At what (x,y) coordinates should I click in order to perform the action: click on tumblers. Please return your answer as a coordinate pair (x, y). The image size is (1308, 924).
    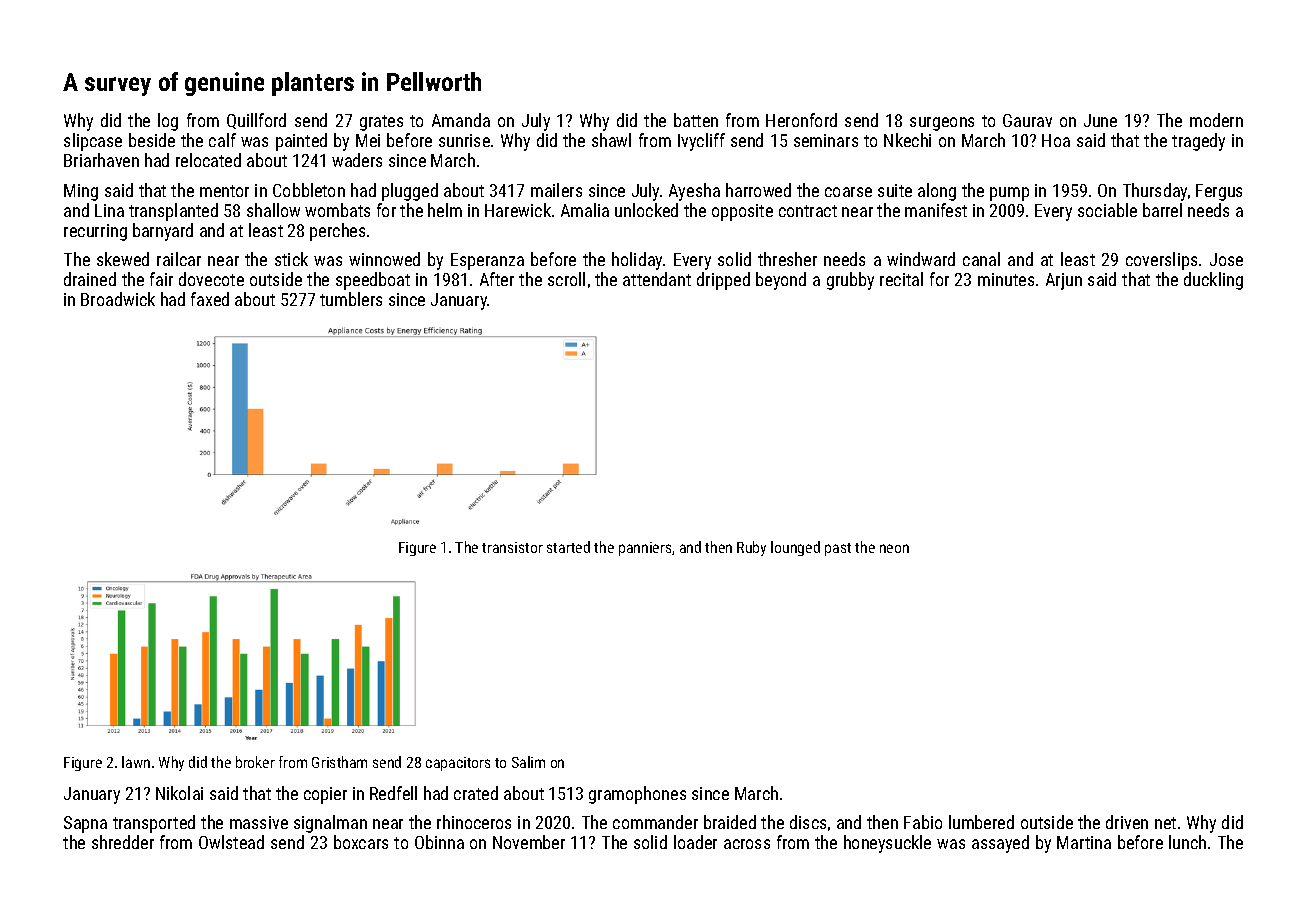
    Looking at the image, I should click on (351, 299).
